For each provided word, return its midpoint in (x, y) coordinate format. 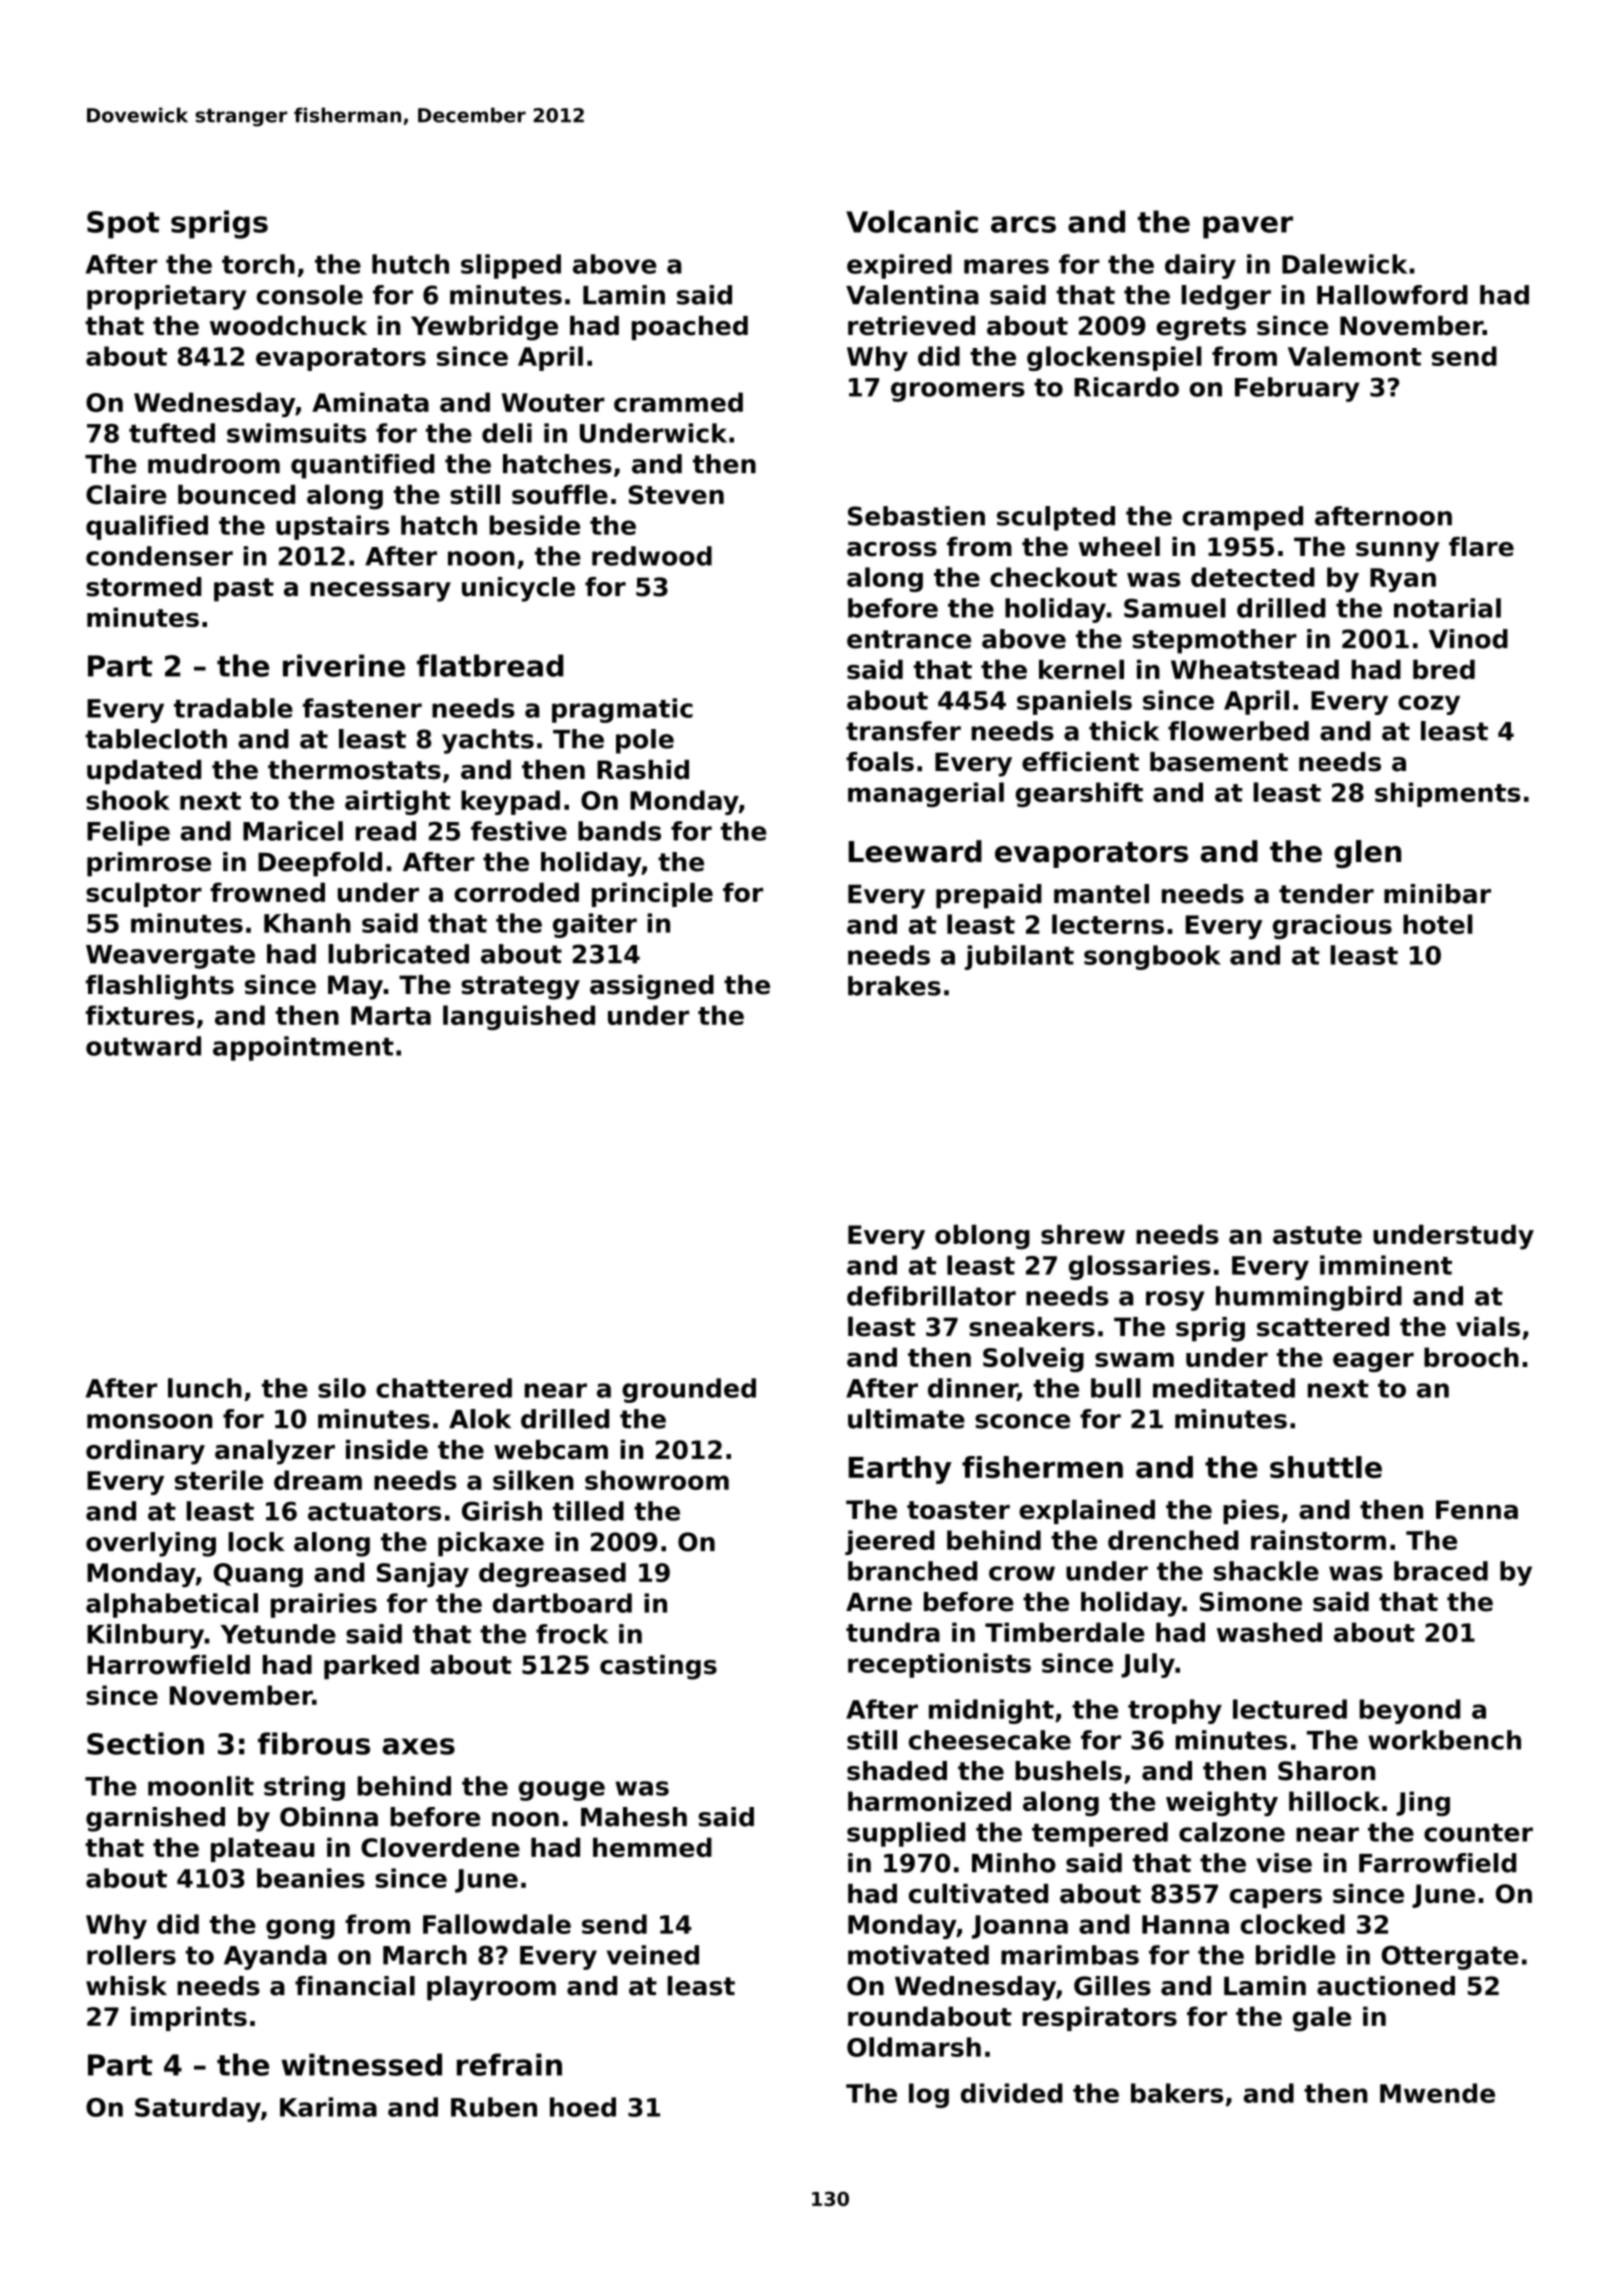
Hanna (1185, 1924)
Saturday (198, 2109)
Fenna (1477, 1509)
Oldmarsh (914, 2047)
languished (519, 1017)
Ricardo (1126, 387)
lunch (205, 1388)
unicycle (518, 589)
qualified (147, 527)
